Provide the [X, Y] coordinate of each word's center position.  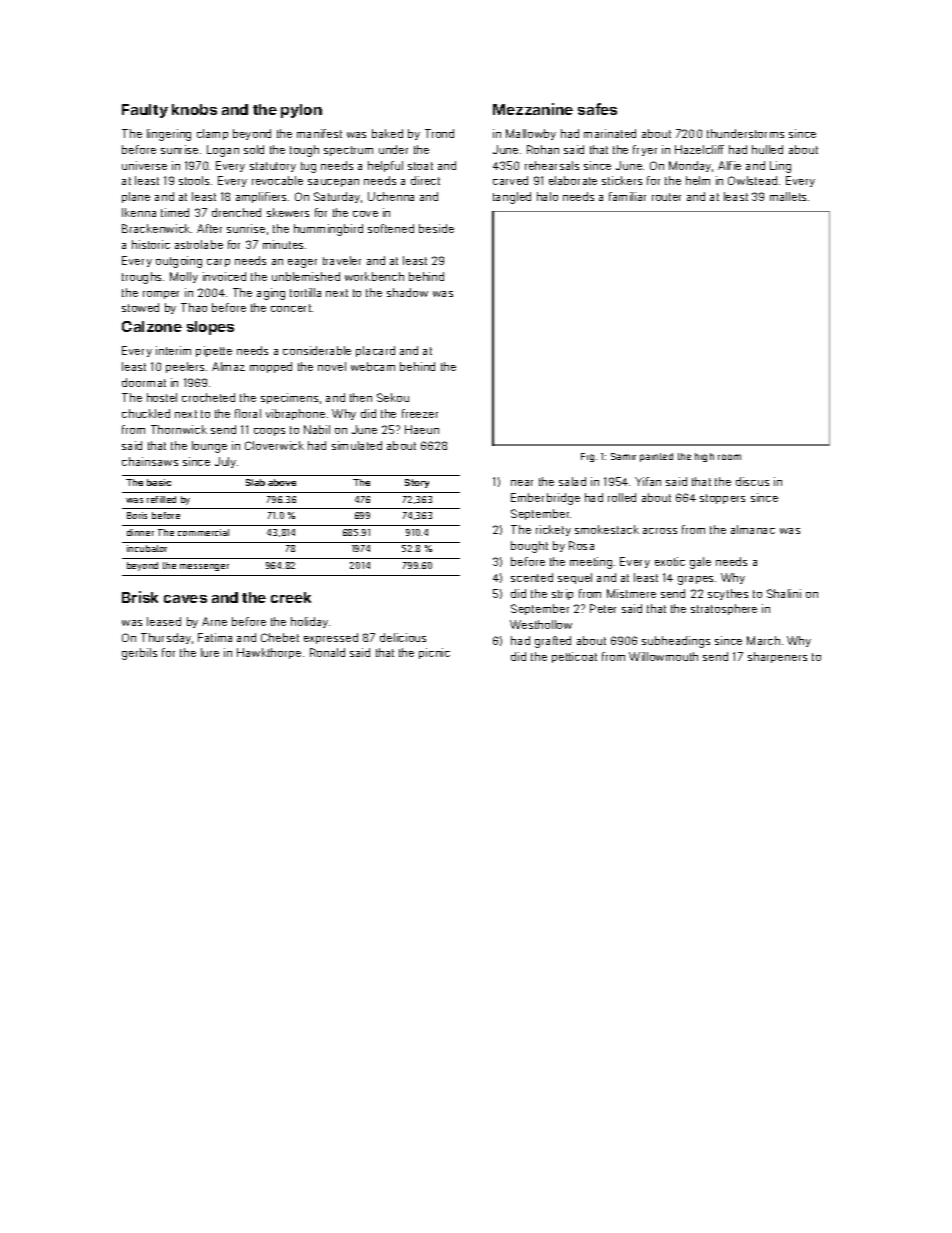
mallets [788, 196]
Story [417, 483]
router [666, 197]
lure [210, 652]
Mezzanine [533, 109]
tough [304, 151]
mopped [271, 367]
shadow [407, 292]
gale [700, 563]
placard [375, 351]
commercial [203, 532]
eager [302, 263]
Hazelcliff [699, 149]
